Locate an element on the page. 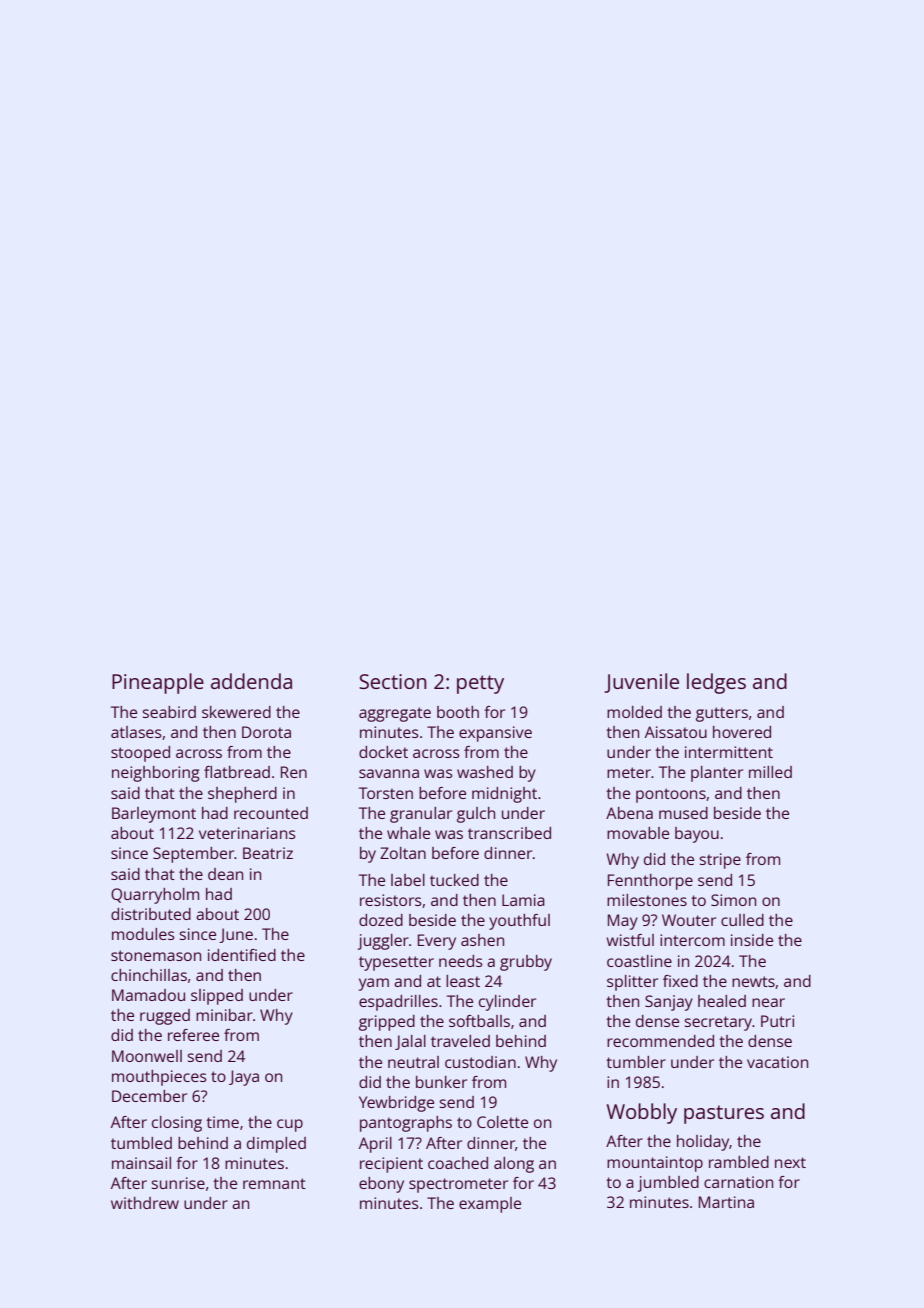  culled is located at coordinates (742, 920).
